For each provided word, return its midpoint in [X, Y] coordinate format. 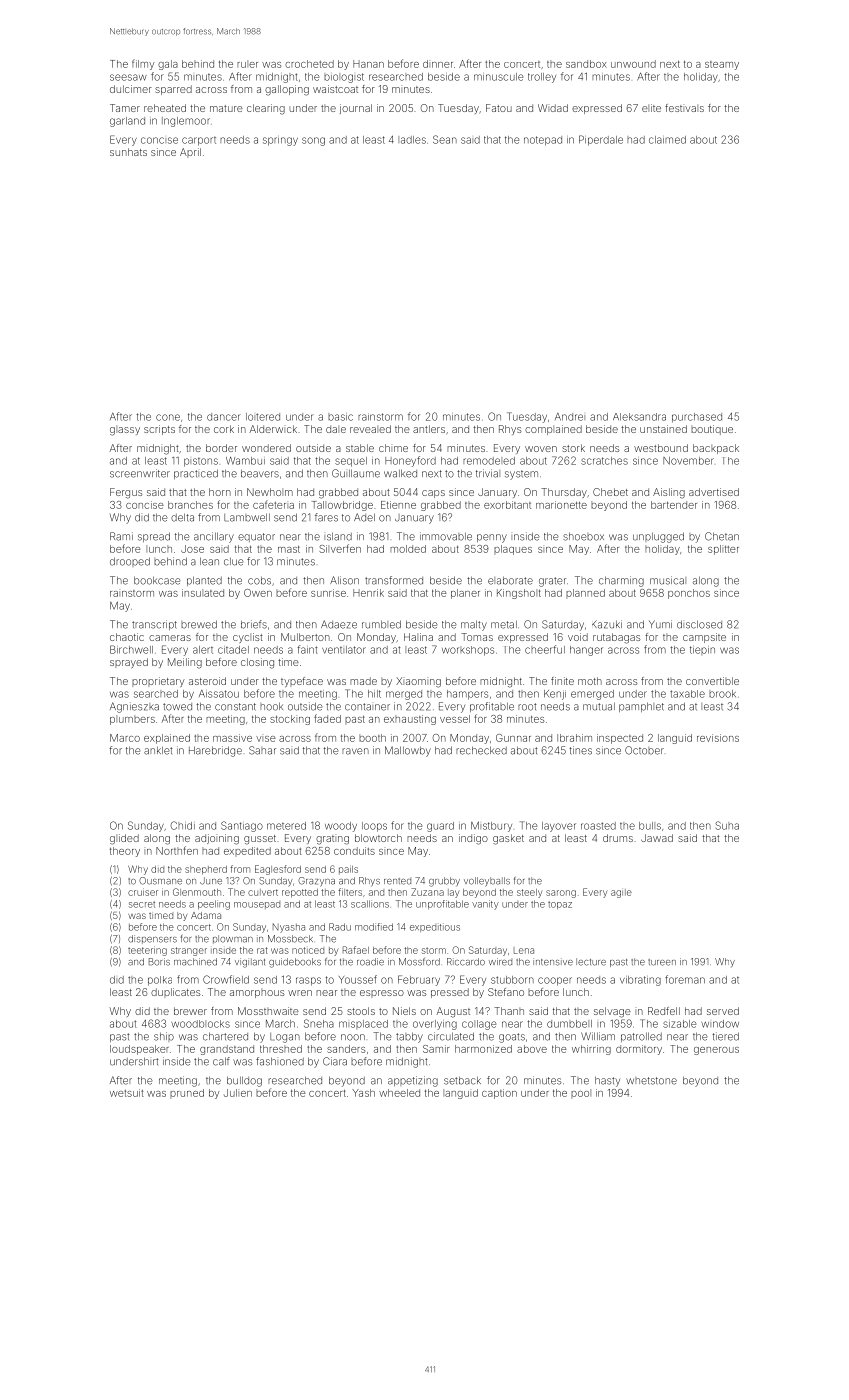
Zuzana [427, 892]
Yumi [660, 624]
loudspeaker [139, 1050]
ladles [412, 140]
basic [340, 417]
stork [573, 448]
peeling [214, 905]
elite [651, 108]
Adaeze [339, 624]
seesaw [128, 77]
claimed [667, 140]
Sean [445, 139]
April [190, 153]
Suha [727, 825]
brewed [199, 624]
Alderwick [273, 429]
